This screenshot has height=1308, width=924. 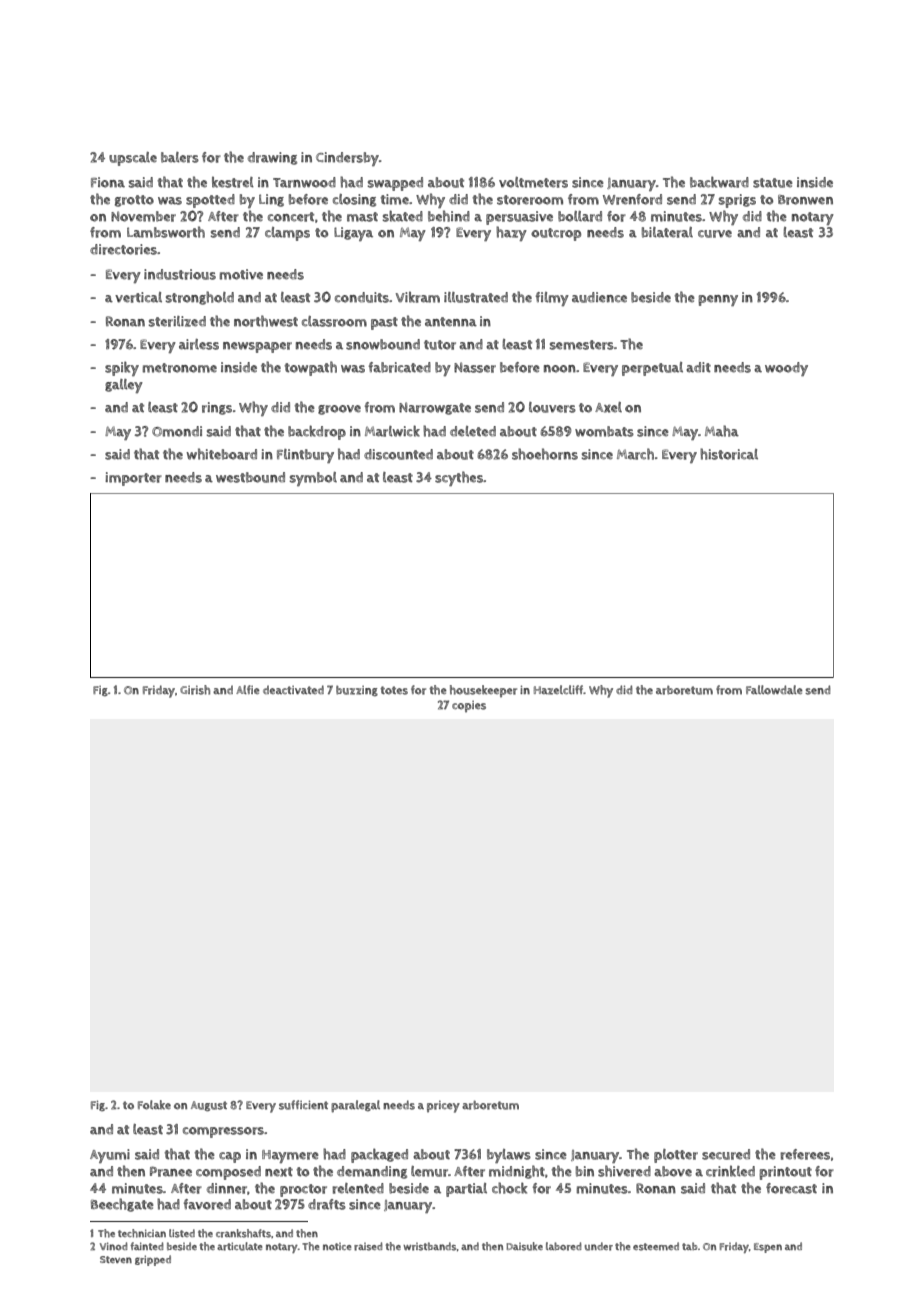 I want to click on Fiona, so click(x=108, y=182).
